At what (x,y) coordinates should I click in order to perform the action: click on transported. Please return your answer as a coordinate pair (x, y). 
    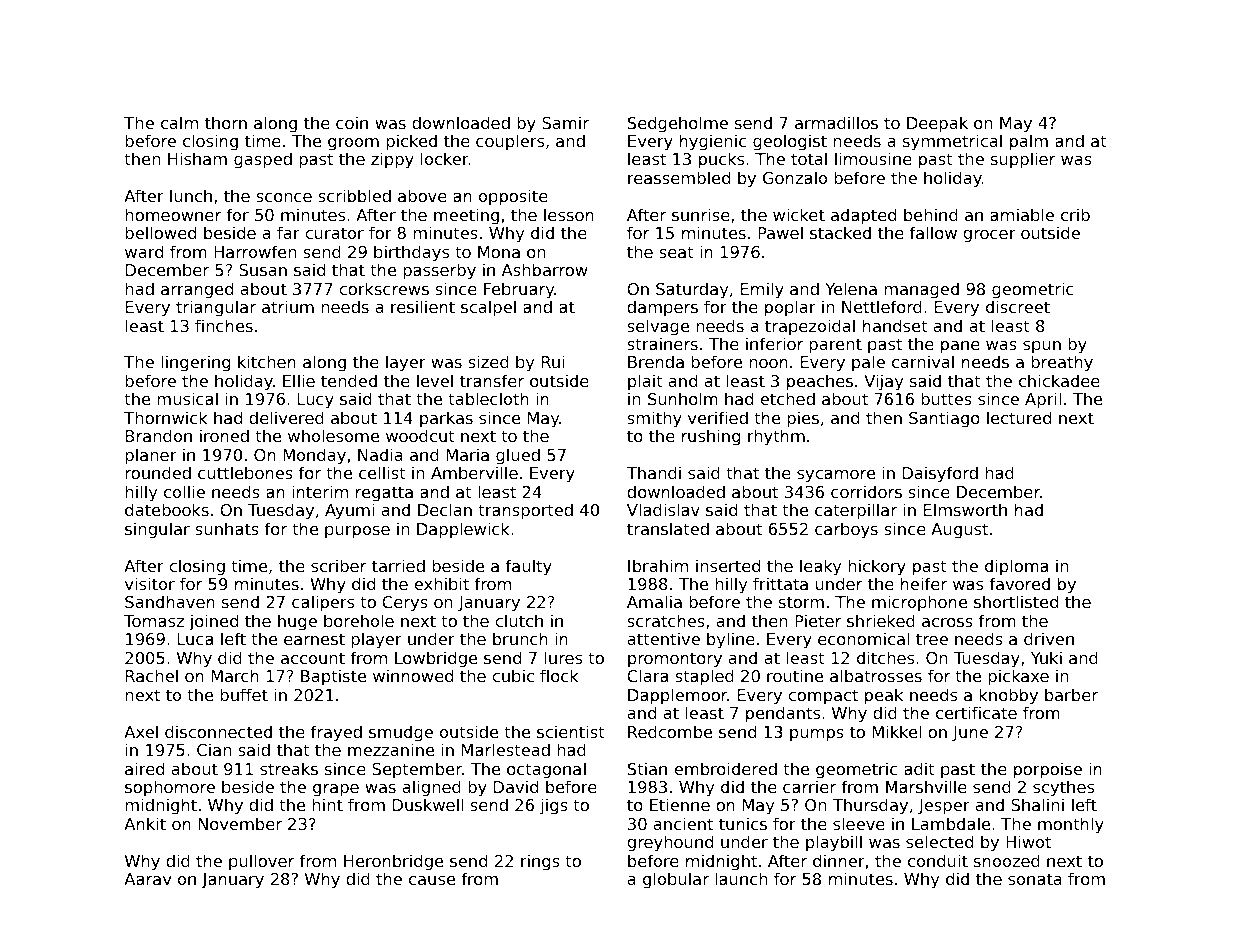
    Looking at the image, I should click on (525, 511).
